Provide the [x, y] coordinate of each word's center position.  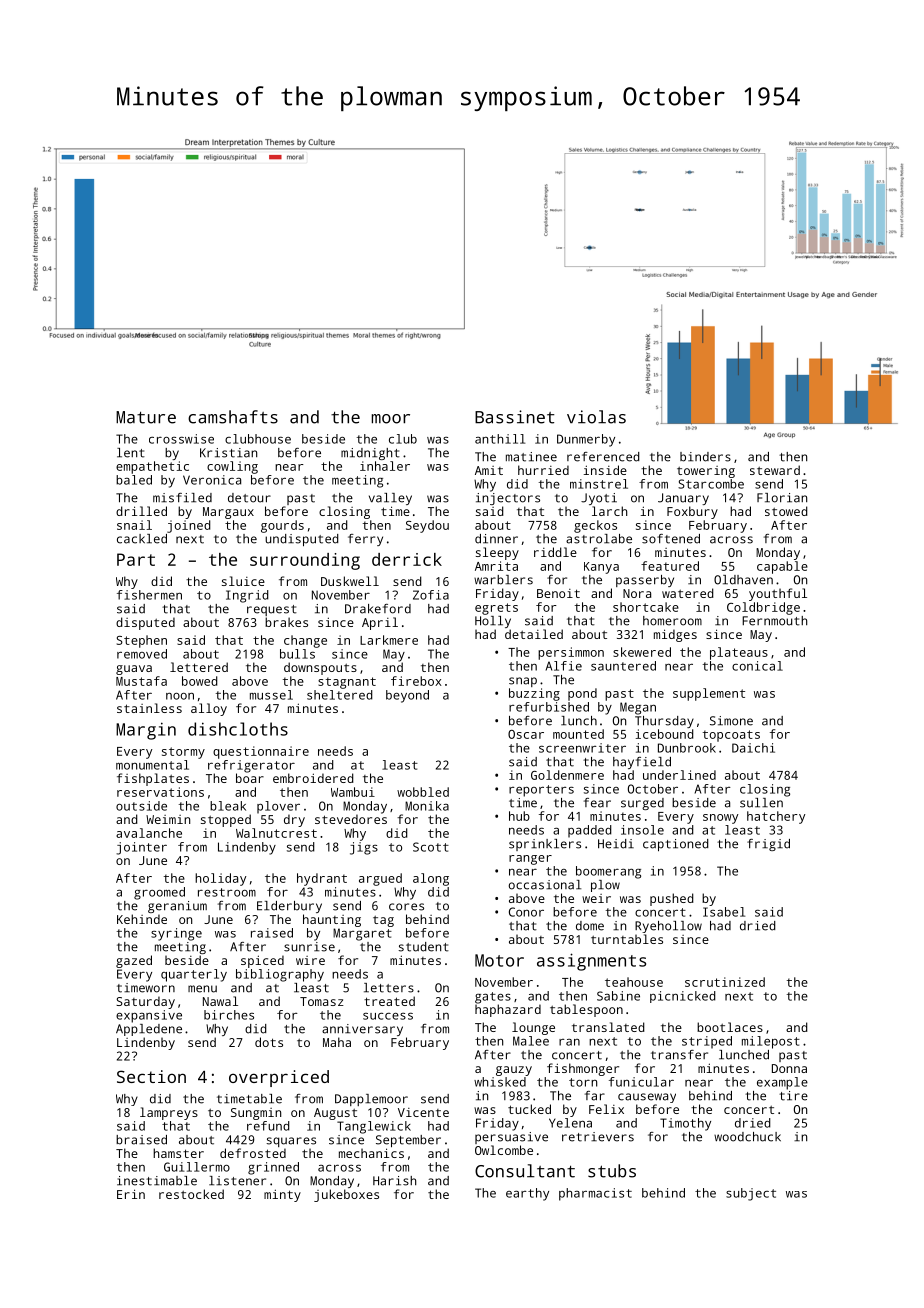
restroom [227, 892]
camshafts [233, 417]
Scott [431, 847]
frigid [768, 845]
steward [775, 470]
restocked [191, 1194]
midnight [370, 454]
